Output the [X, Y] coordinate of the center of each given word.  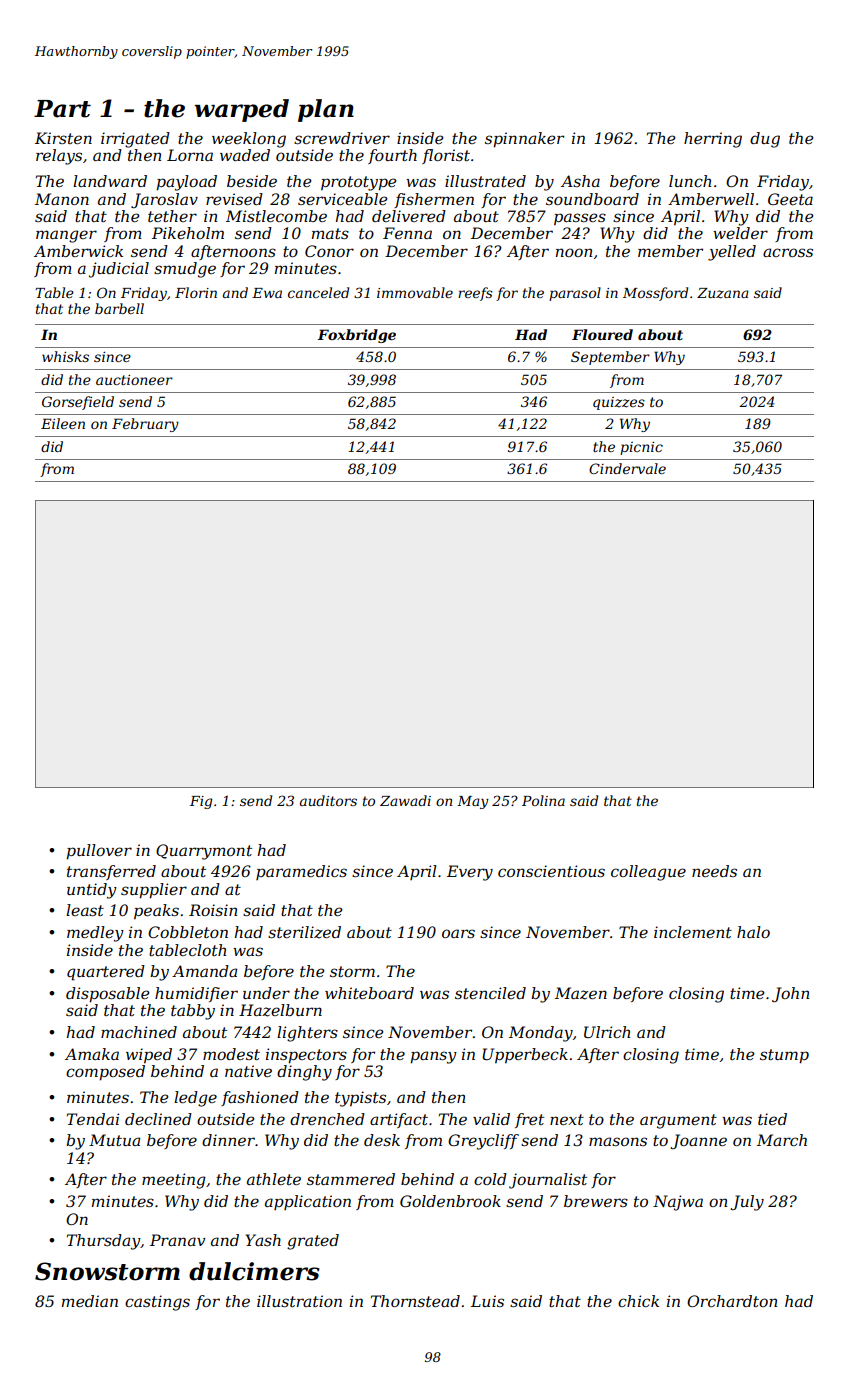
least [85, 910]
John [790, 994]
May [473, 802]
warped [242, 110]
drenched [327, 1119]
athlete [274, 1179]
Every [470, 873]
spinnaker [524, 140]
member [670, 251]
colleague [648, 873]
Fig [201, 802]
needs [714, 871]
